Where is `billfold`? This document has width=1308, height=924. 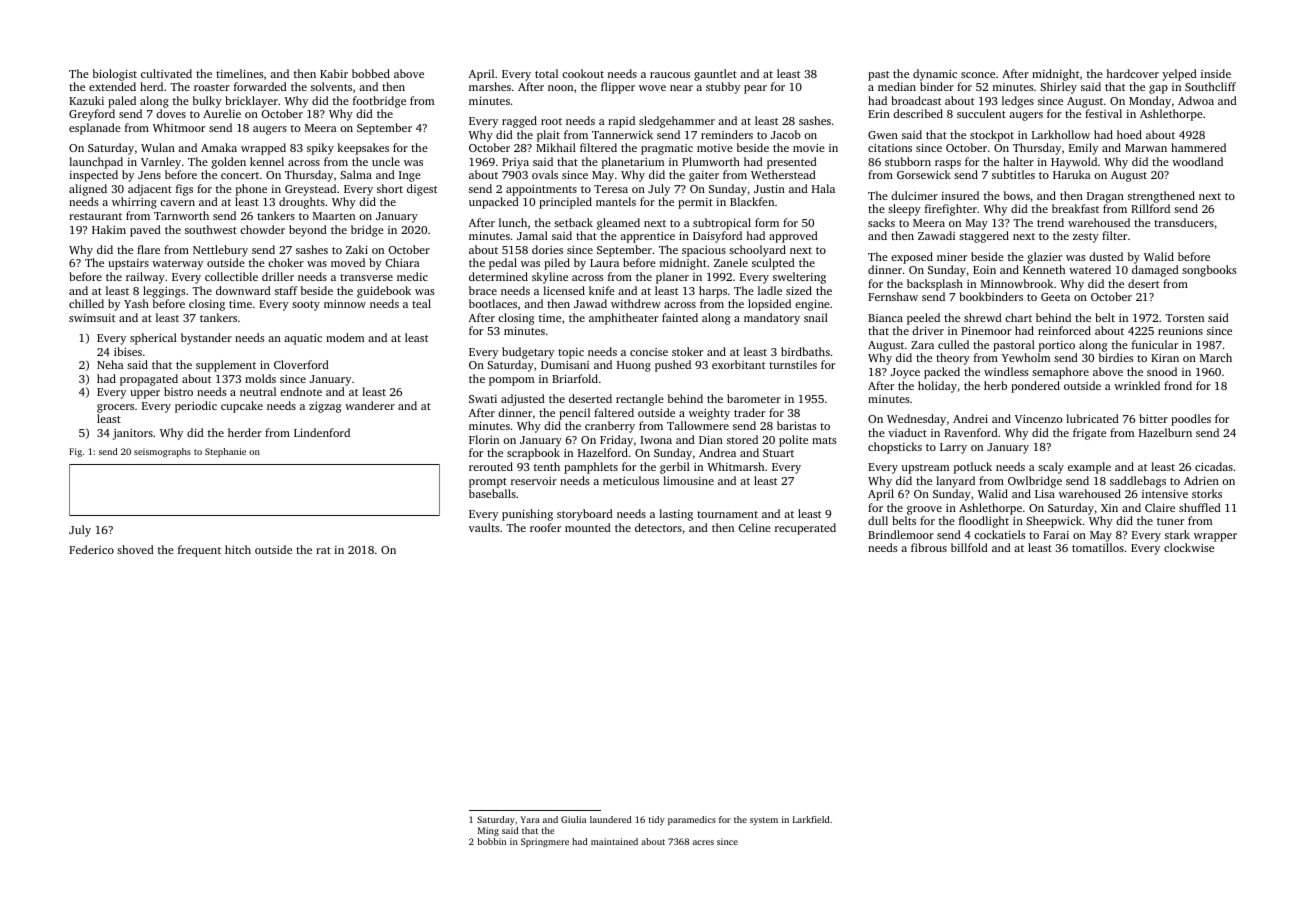
billfold is located at coordinates (969, 547).
